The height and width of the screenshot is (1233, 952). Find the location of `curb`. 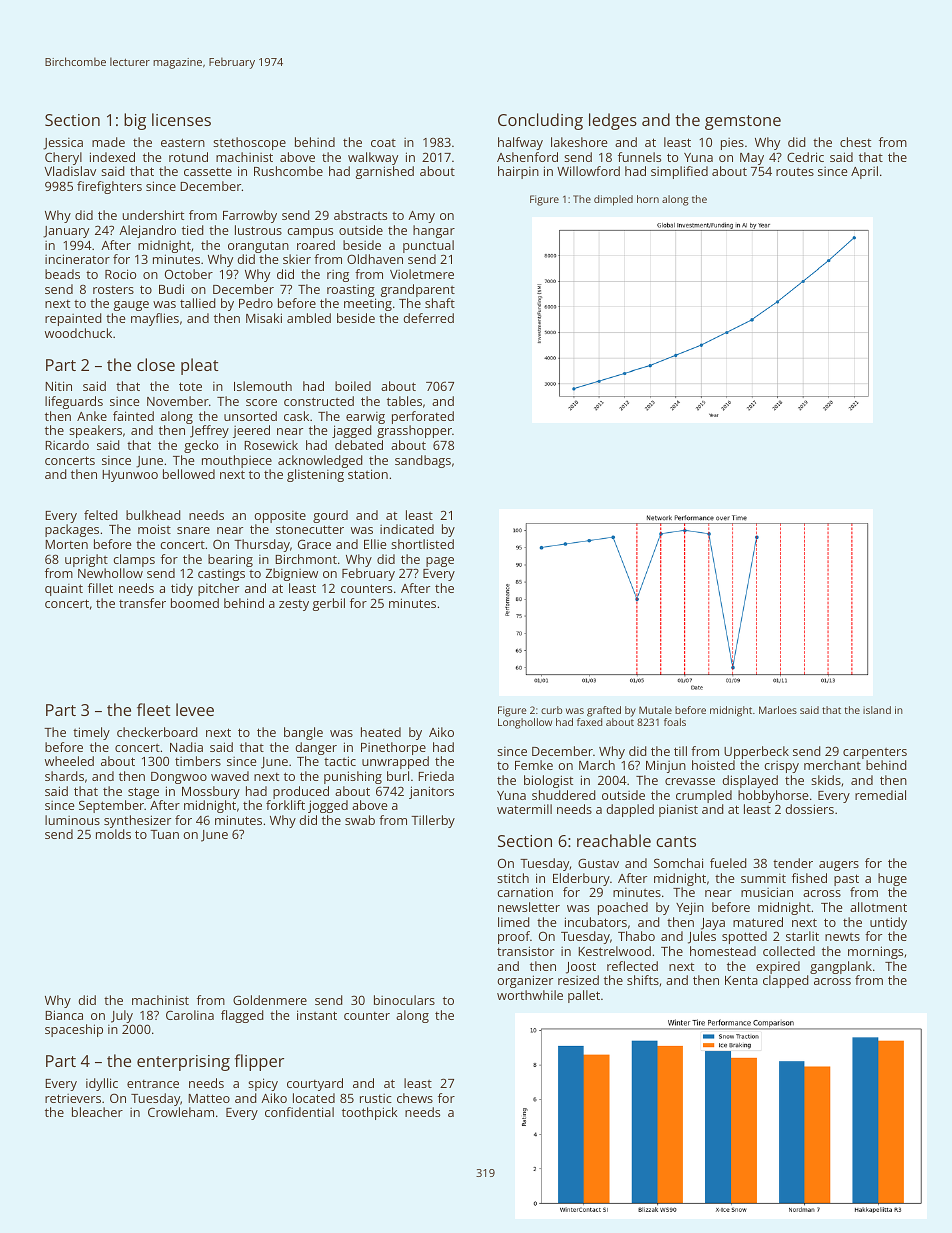

curb is located at coordinates (551, 710).
